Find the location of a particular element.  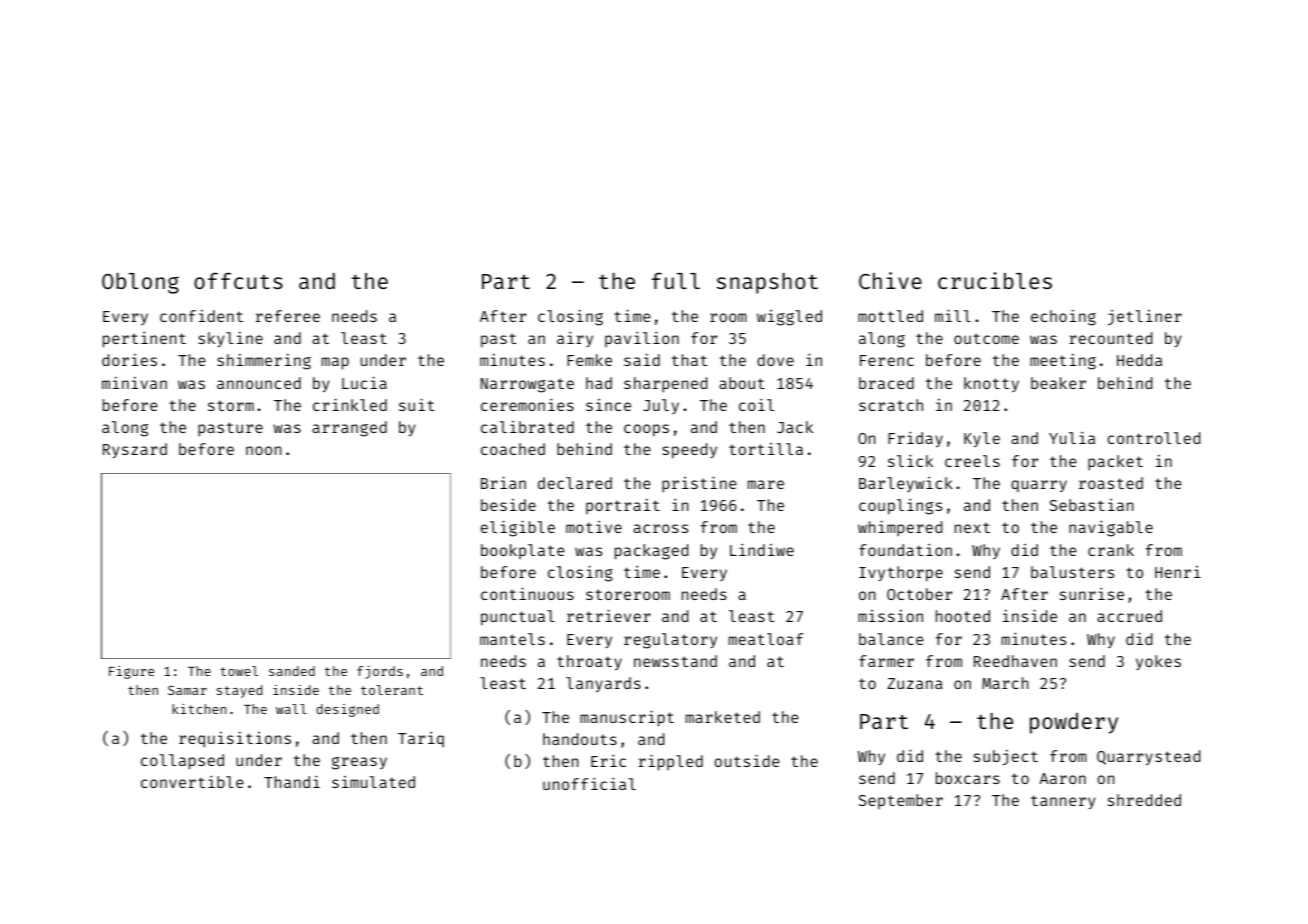

sanded is located at coordinates (292, 671).
